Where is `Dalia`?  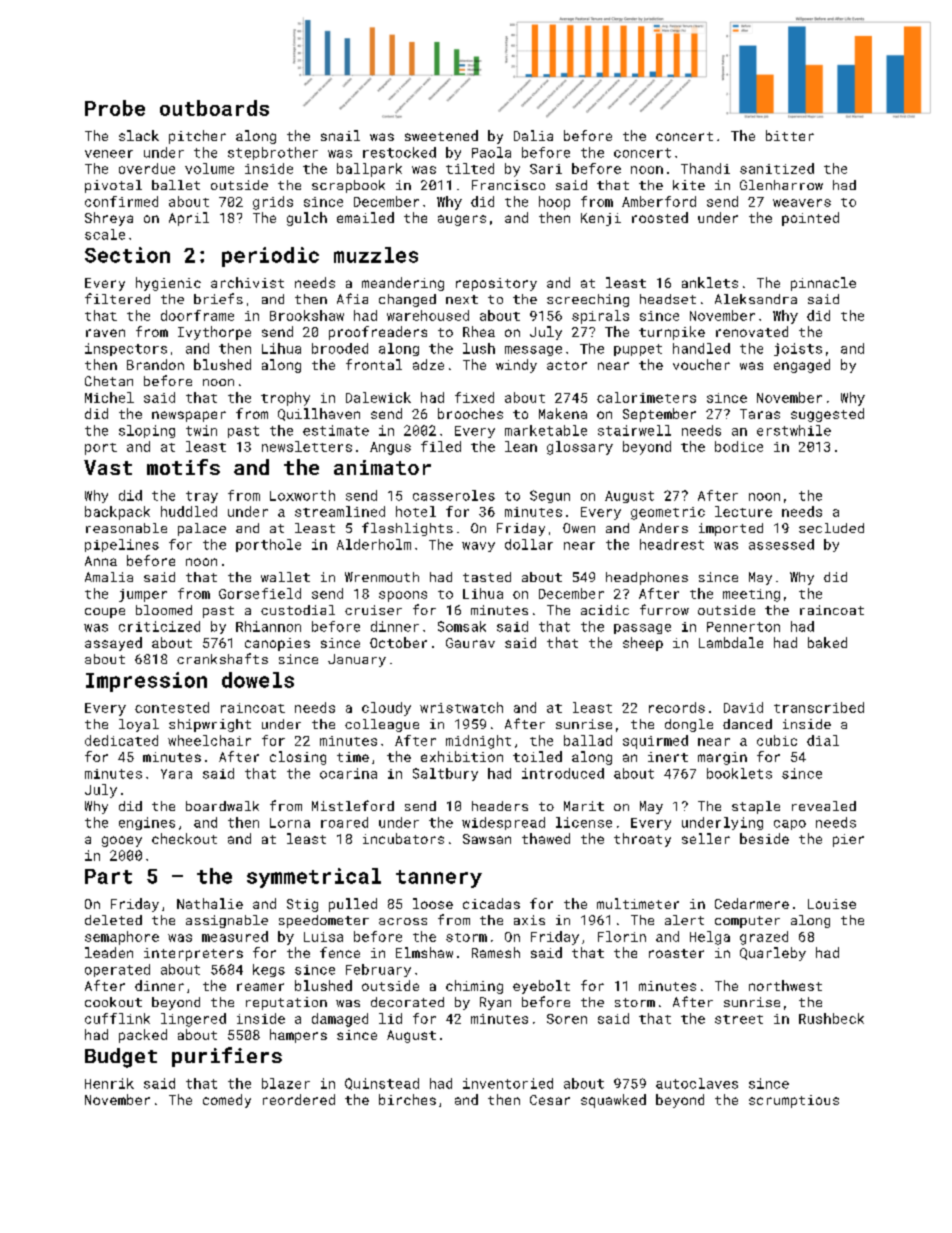
Dalia is located at coordinates (533, 135).
